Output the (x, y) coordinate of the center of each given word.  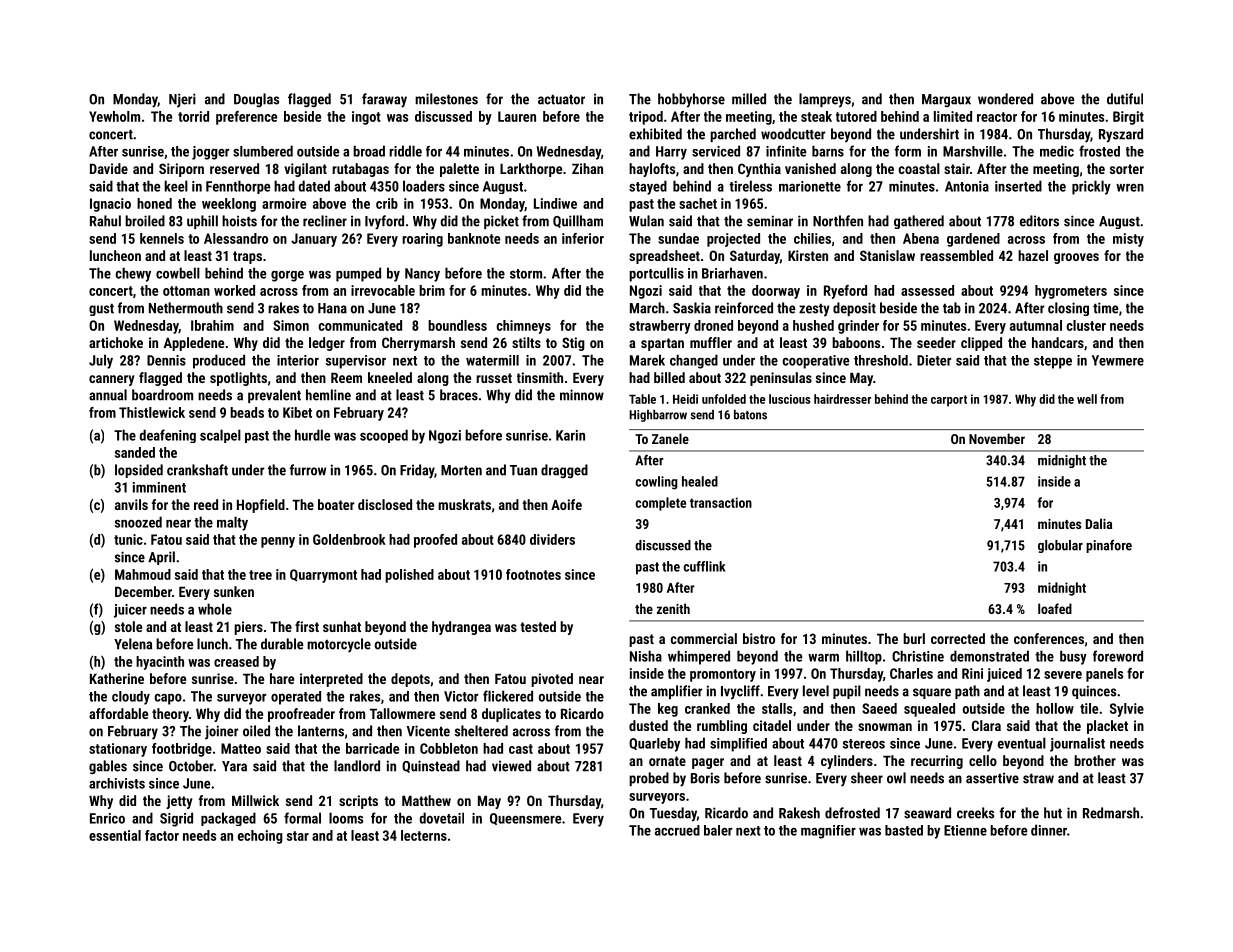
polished (409, 576)
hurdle (312, 435)
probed (649, 779)
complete (660, 504)
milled (749, 99)
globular (1060, 546)
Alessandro (236, 238)
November (997, 438)
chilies (812, 238)
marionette (810, 186)
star (298, 836)
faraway (384, 100)
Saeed (879, 708)
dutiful (1125, 99)
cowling (656, 483)
